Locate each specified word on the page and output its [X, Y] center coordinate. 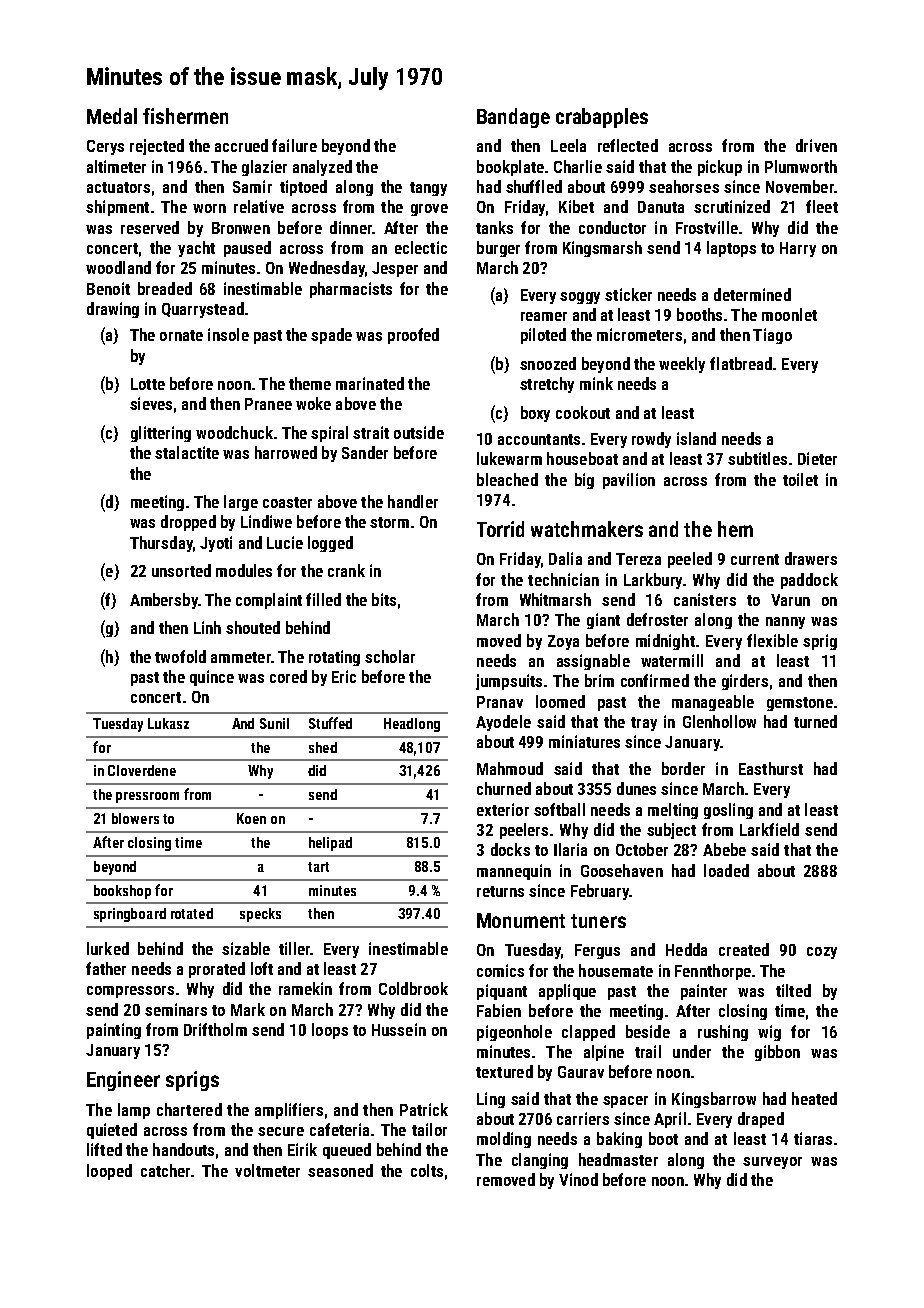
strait [371, 432]
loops [330, 1031]
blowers [135, 818]
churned [504, 788]
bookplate [510, 168]
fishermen [185, 116]
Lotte [148, 384]
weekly [682, 365]
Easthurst [771, 768]
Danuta [661, 207]
